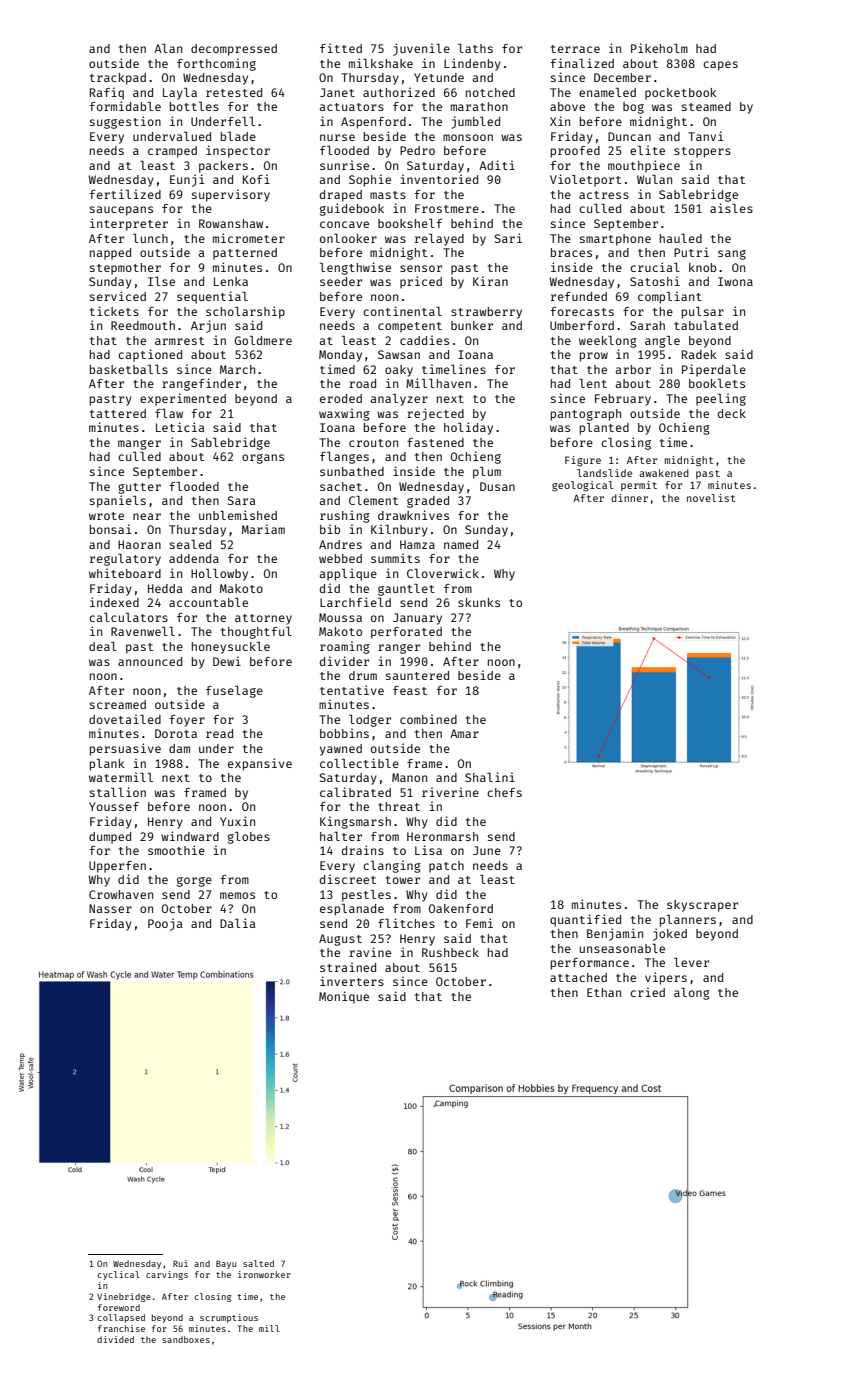 This image has height=1400, width=849. What do you see at coordinates (103, 646) in the image?
I see `deal` at bounding box center [103, 646].
